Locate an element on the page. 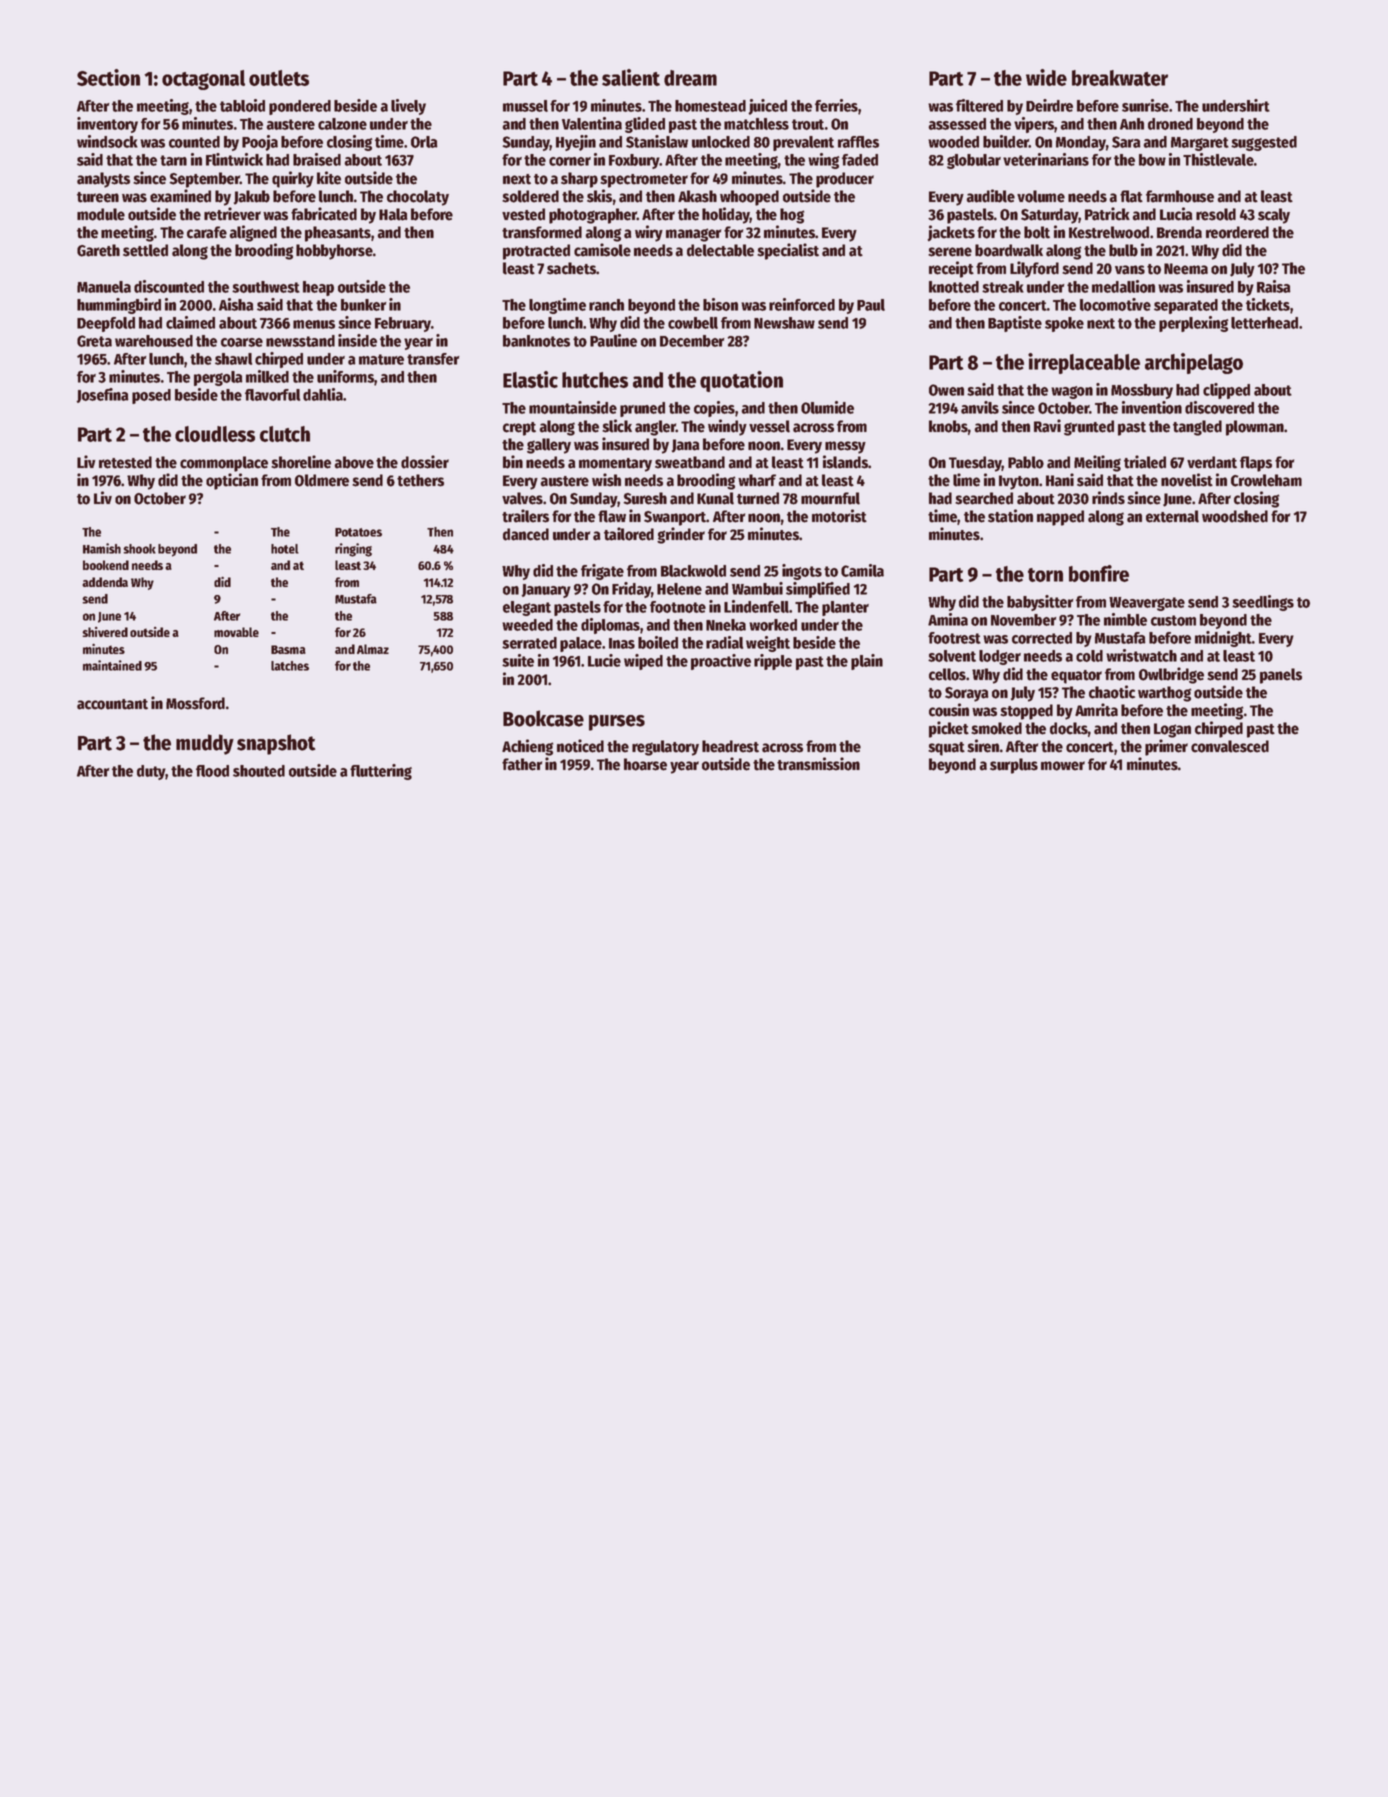 The width and height of the document is (1388, 1797). Inas is located at coordinates (622, 643).
